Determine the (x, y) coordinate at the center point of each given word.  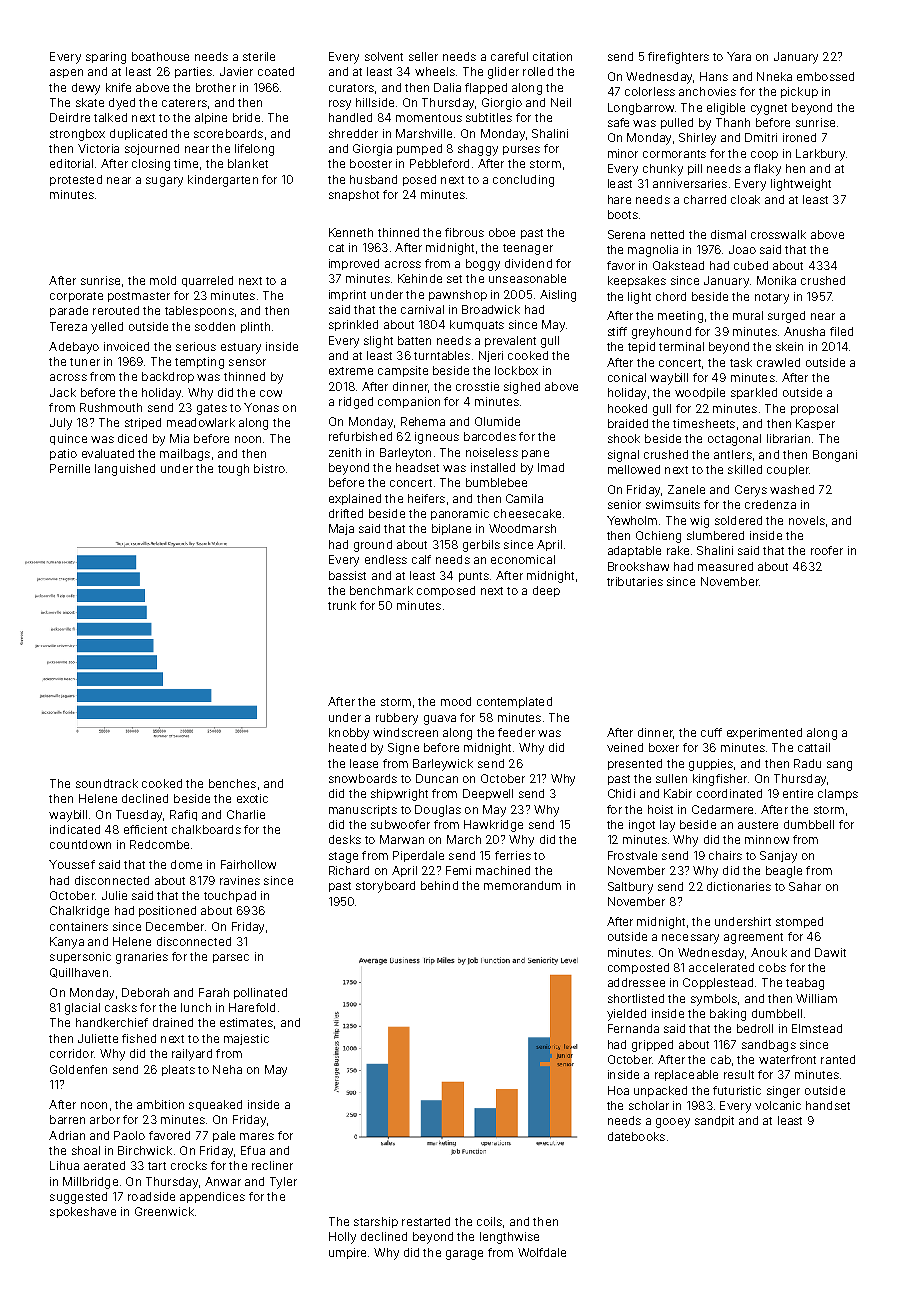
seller (423, 56)
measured (725, 566)
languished (125, 470)
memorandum (522, 885)
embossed (825, 76)
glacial (82, 1009)
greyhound (661, 333)
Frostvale (632, 855)
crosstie (477, 386)
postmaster (139, 297)
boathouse (160, 56)
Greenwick (164, 1211)
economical (523, 559)
